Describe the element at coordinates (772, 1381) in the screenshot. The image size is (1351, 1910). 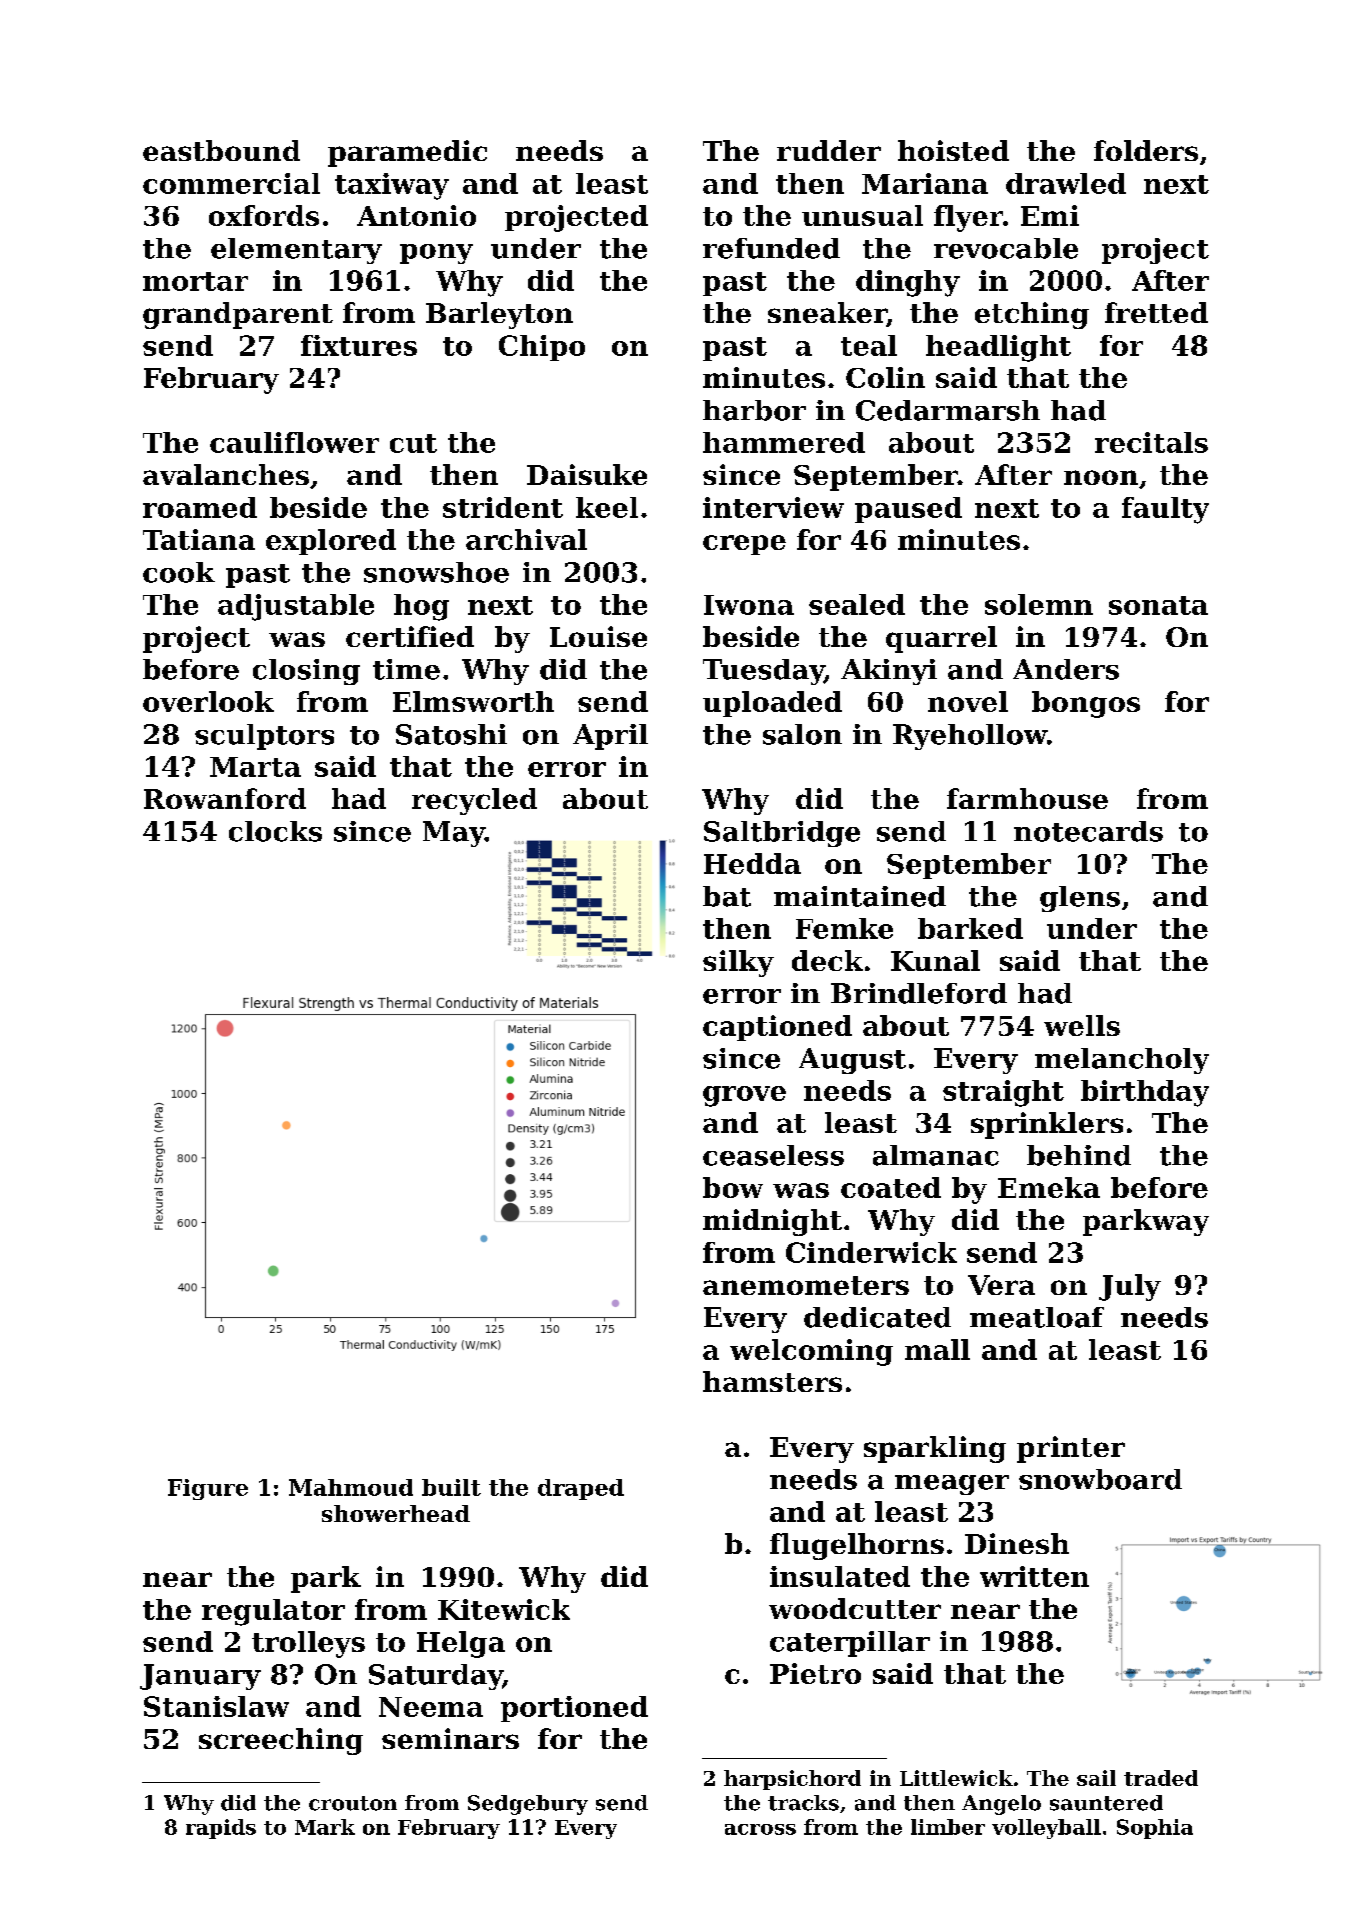
I see `hamsters` at that location.
